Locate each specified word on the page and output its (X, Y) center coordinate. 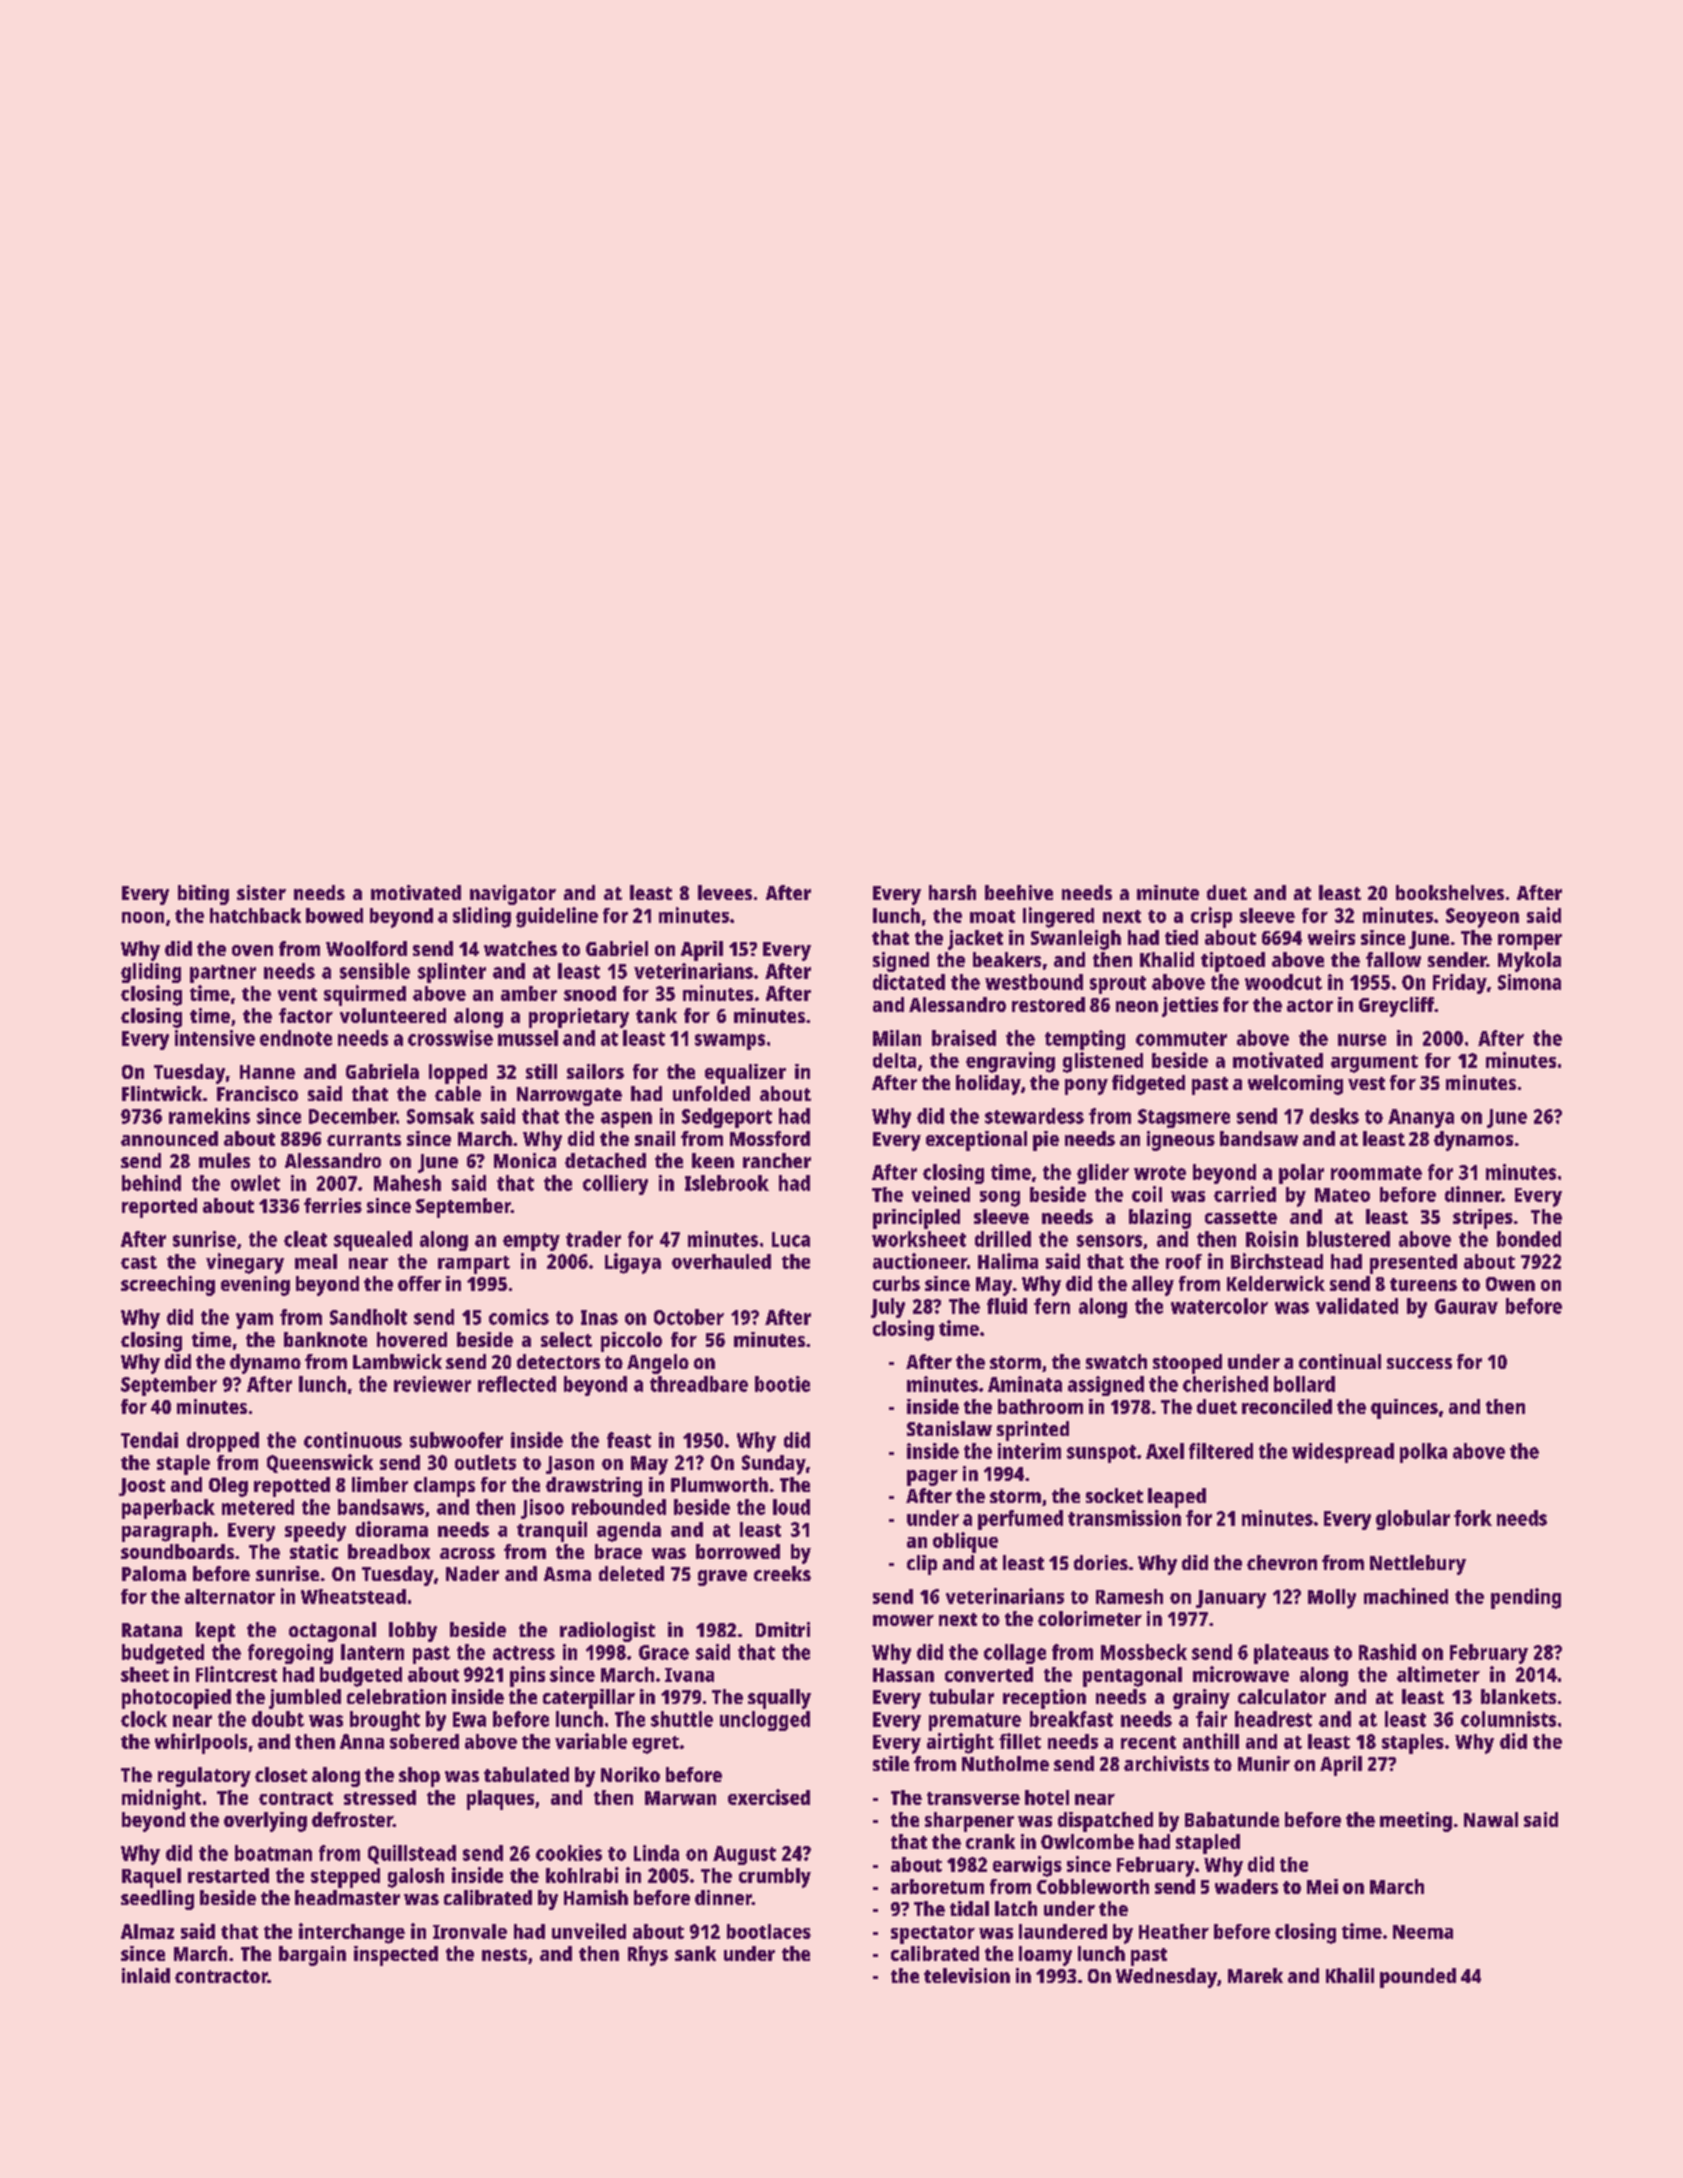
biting (203, 895)
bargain (312, 1956)
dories (1101, 1562)
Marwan (680, 1798)
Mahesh (407, 1183)
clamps (444, 1487)
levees (725, 892)
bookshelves (1450, 892)
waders (1246, 1886)
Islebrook (727, 1183)
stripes (1483, 1219)
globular (1413, 1520)
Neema (1423, 1932)
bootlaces (769, 1931)
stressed (380, 1797)
